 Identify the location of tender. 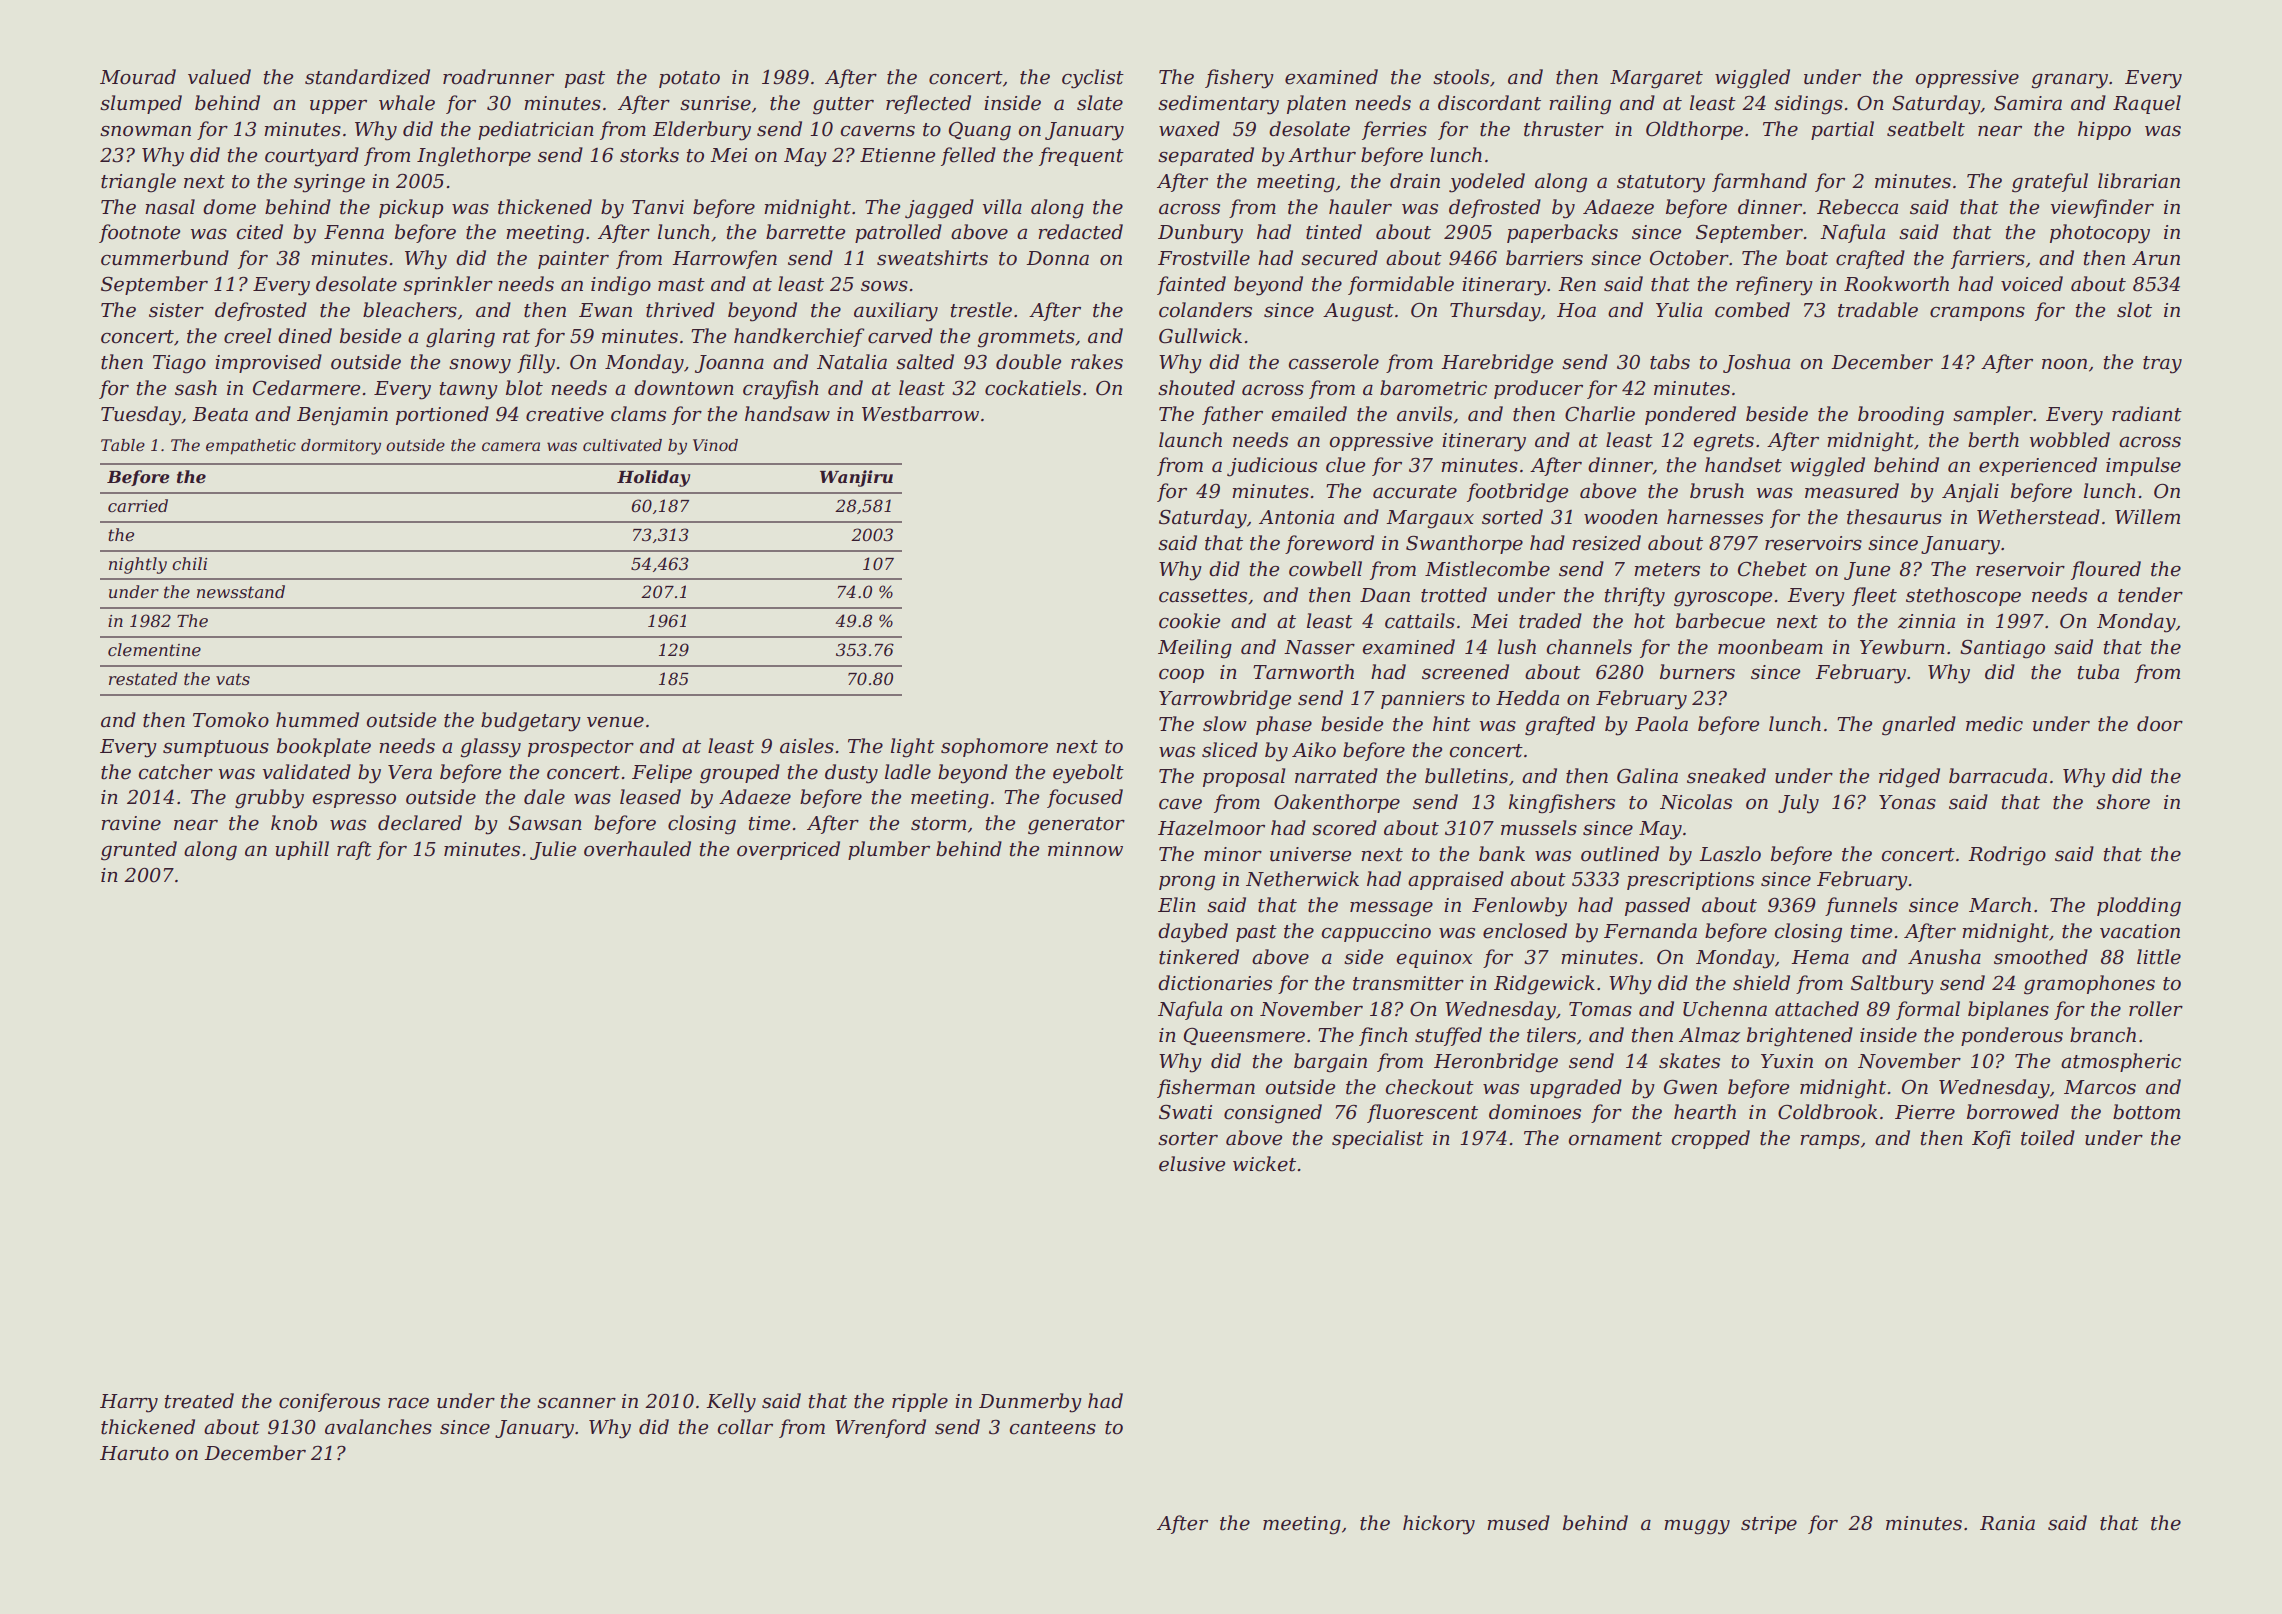
(2150, 595).
